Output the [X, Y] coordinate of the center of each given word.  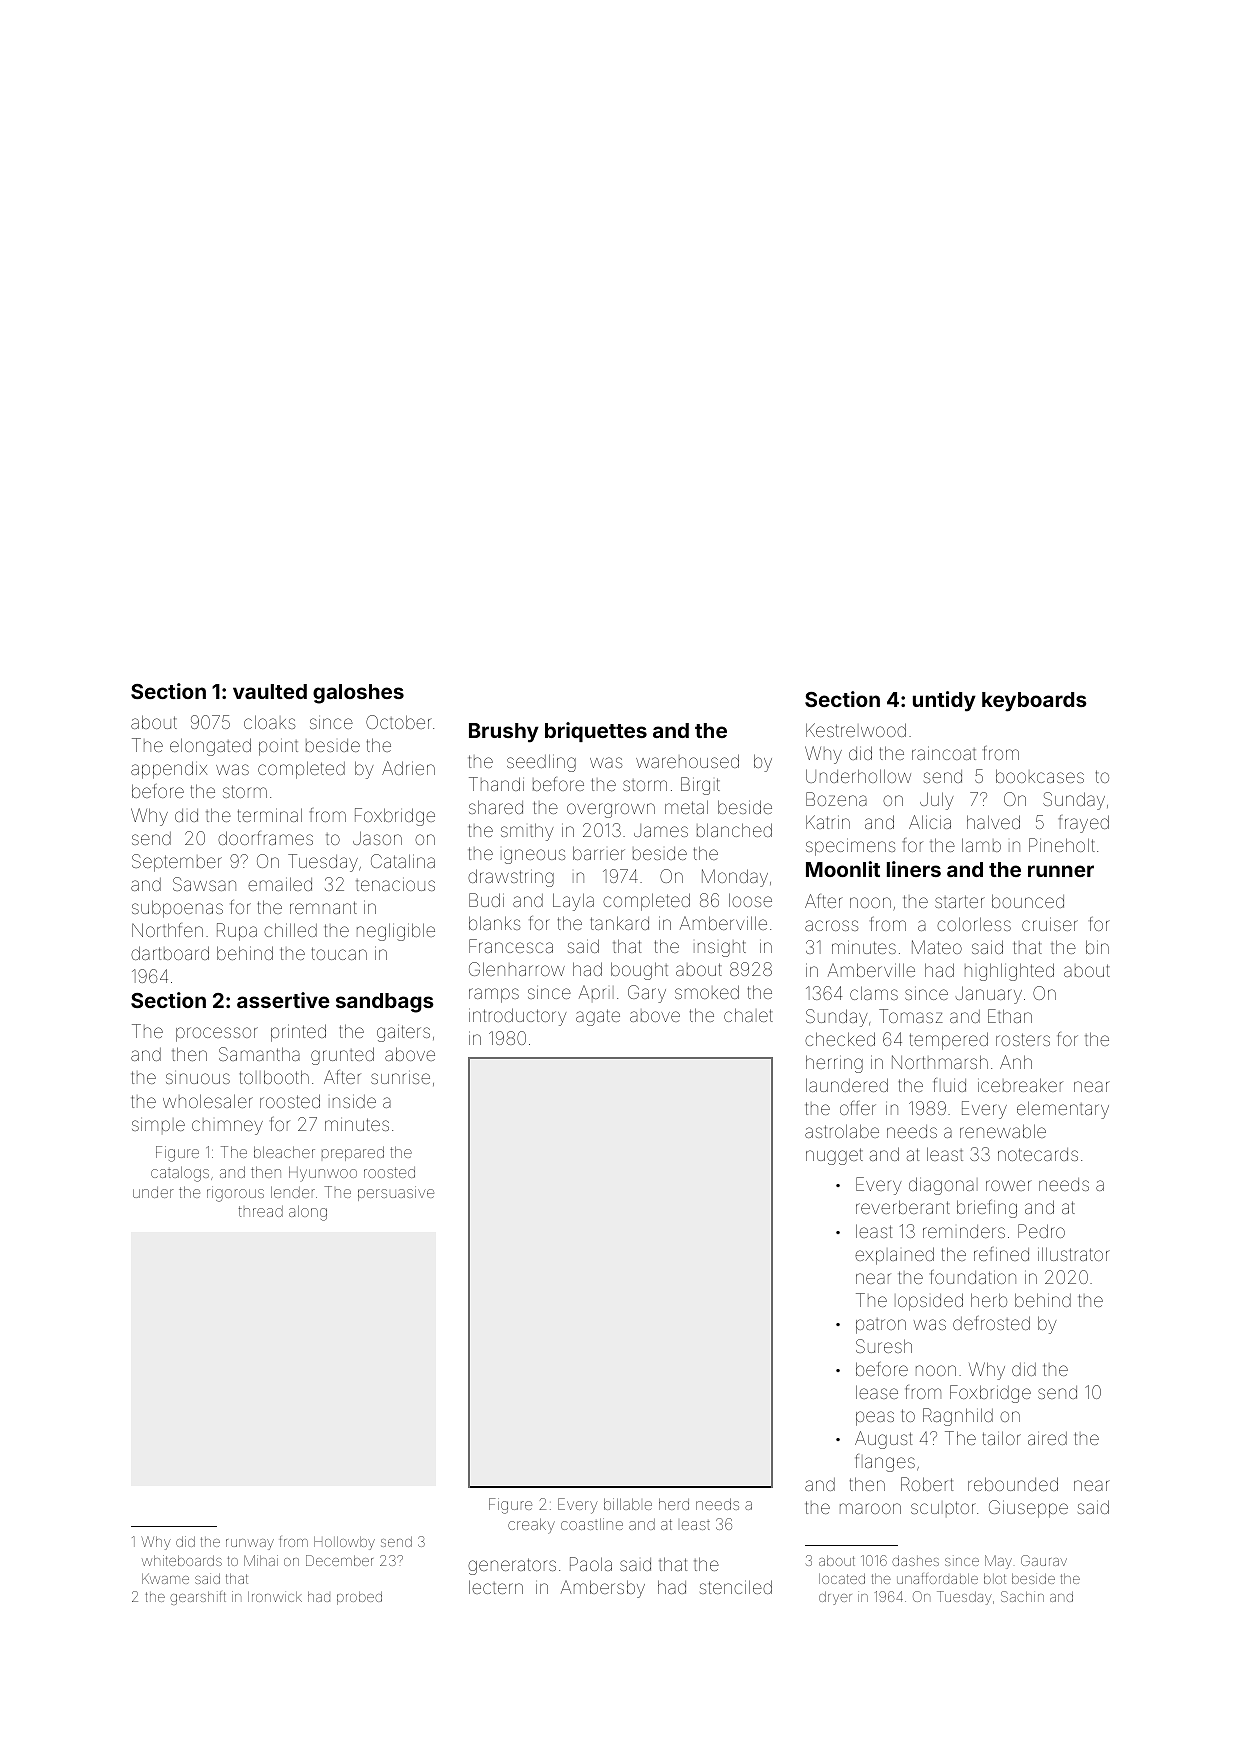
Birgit [700, 786]
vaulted [270, 691]
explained [894, 1256]
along [308, 1213]
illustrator [1074, 1254]
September [177, 863]
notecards [1038, 1154]
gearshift [198, 1598]
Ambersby [603, 1589]
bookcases [1040, 776]
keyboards [1034, 702]
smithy [527, 832]
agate [598, 1017]
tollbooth [274, 1077]
